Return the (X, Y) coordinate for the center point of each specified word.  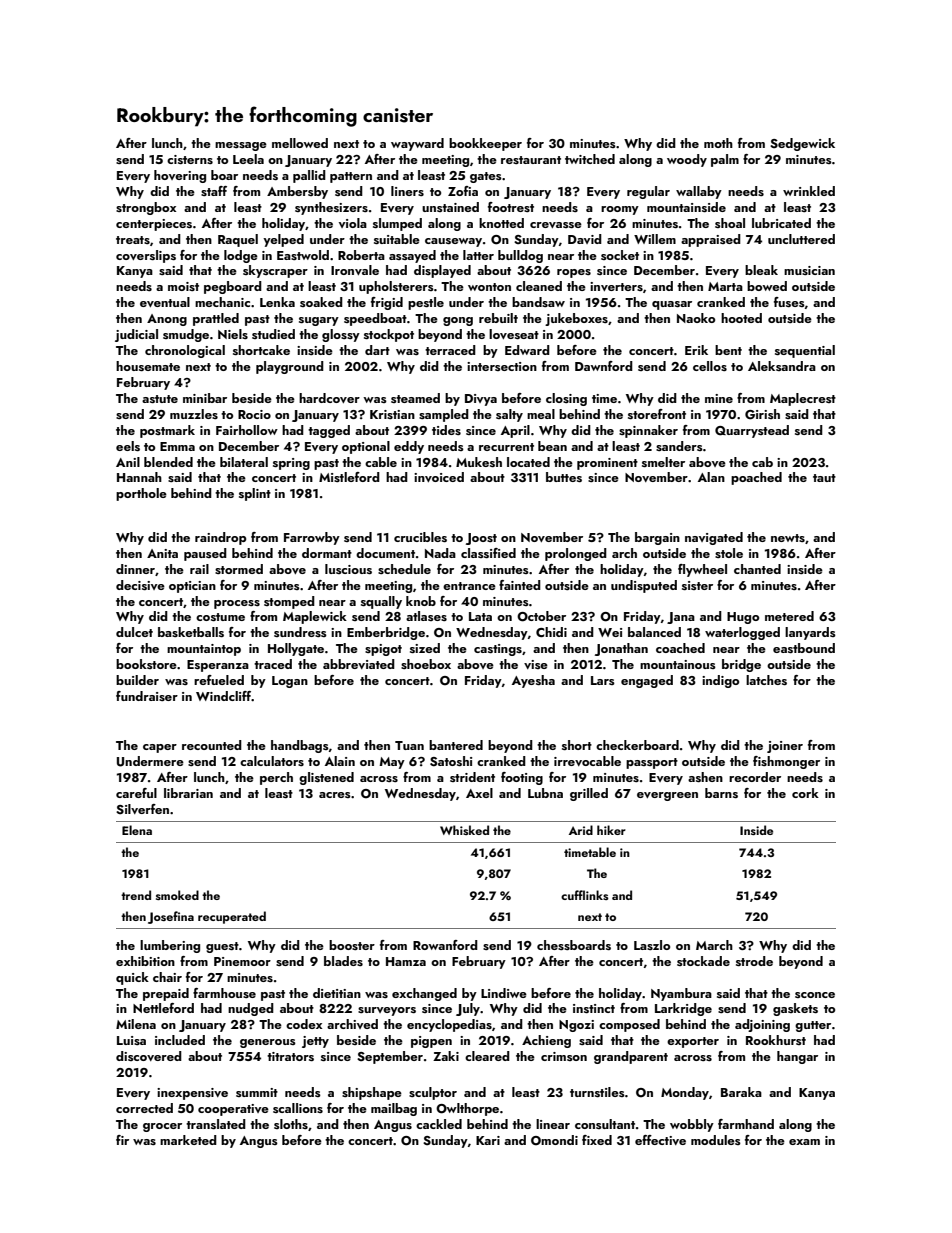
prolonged (576, 554)
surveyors (387, 1011)
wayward (417, 144)
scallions (298, 1108)
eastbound (804, 648)
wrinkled (809, 191)
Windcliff (224, 696)
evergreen (667, 796)
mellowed (300, 143)
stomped (289, 602)
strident (472, 777)
